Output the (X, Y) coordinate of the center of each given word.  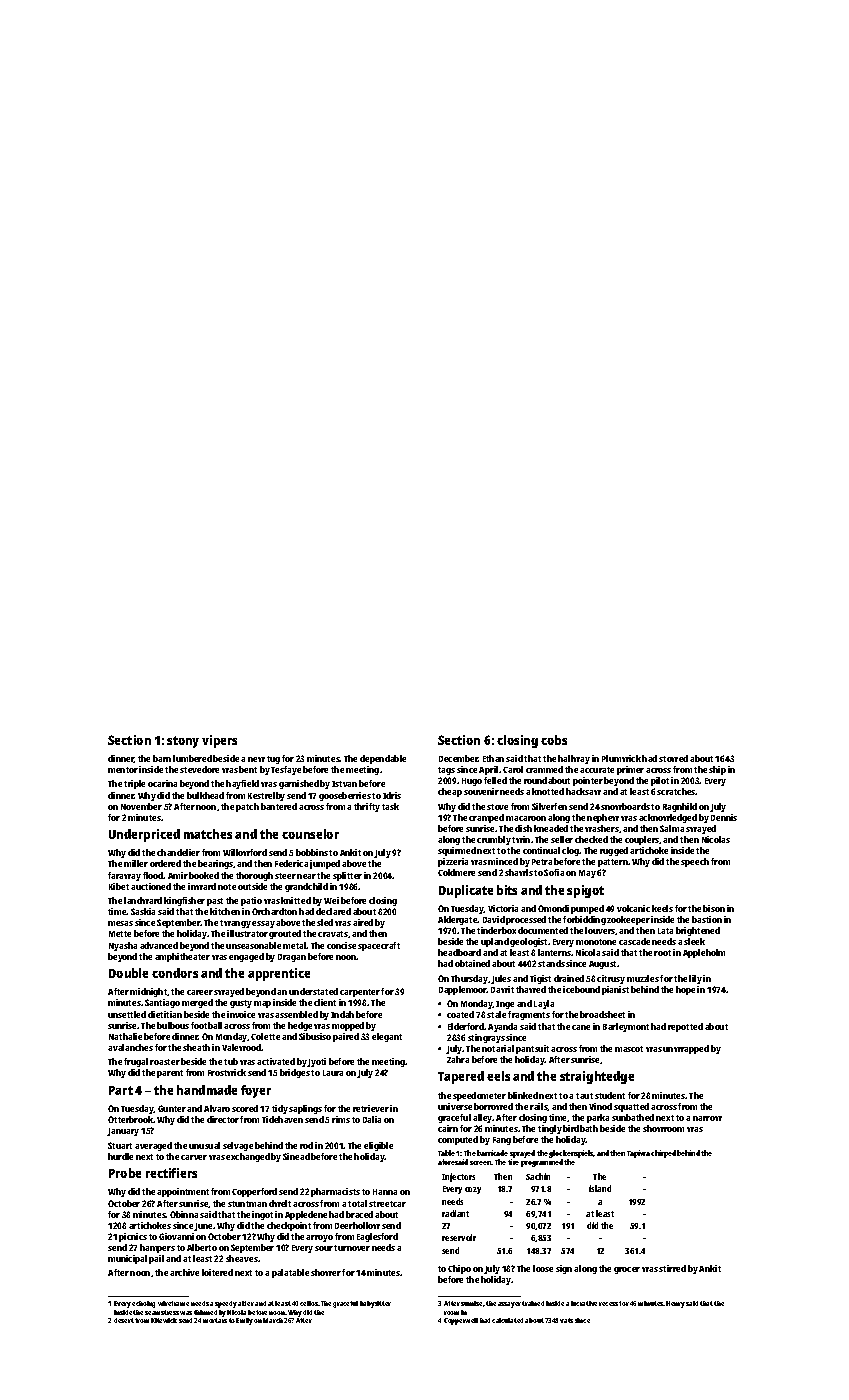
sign (564, 1269)
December (458, 758)
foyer (256, 1091)
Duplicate (466, 891)
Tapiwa (638, 1154)
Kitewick (164, 1320)
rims (341, 1119)
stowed (673, 758)
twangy (235, 924)
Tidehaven (282, 1119)
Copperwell (461, 1321)
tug (273, 760)
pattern (613, 863)
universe (455, 1106)
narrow (707, 1118)
